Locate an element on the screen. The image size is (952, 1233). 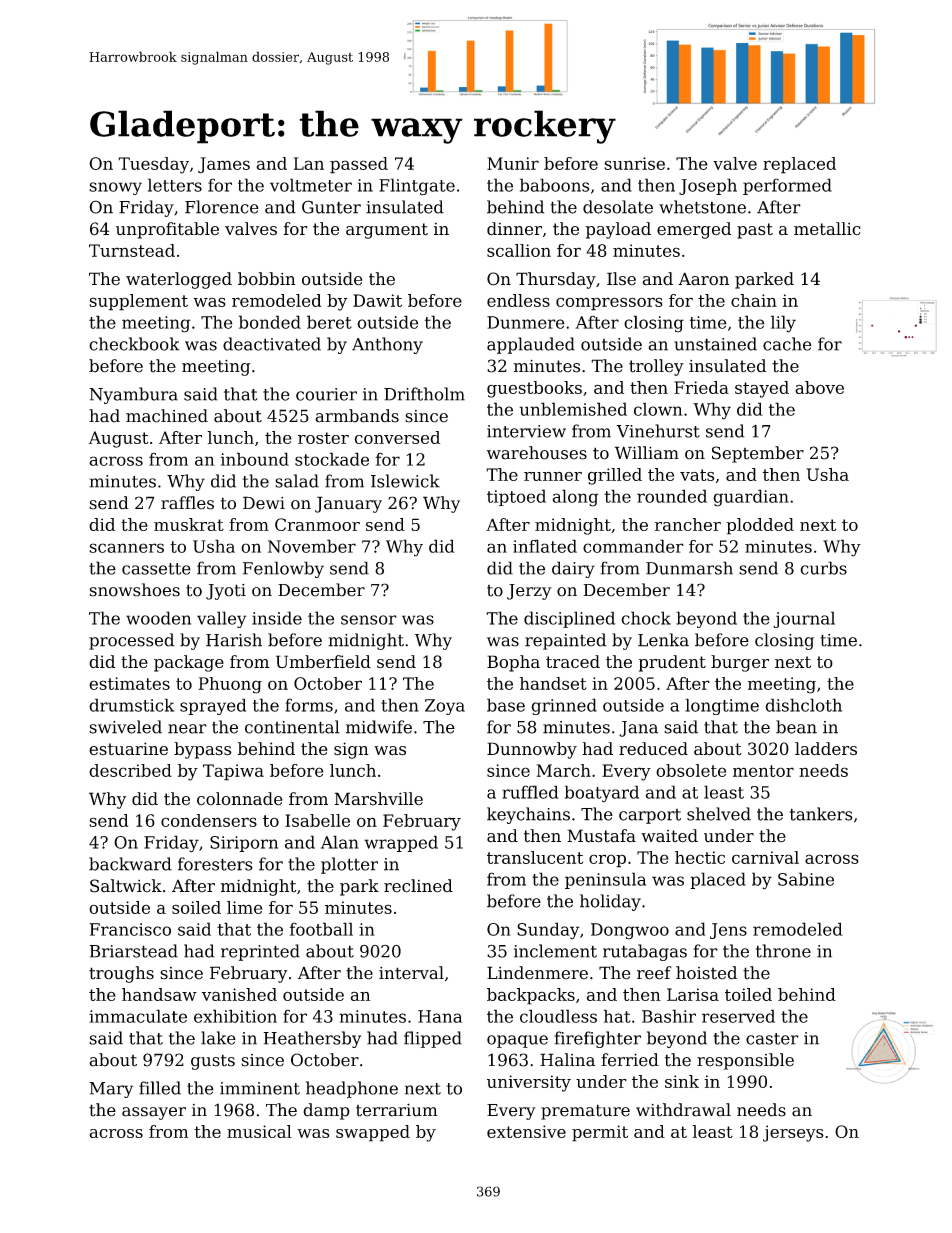
extensive is located at coordinates (526, 1131).
